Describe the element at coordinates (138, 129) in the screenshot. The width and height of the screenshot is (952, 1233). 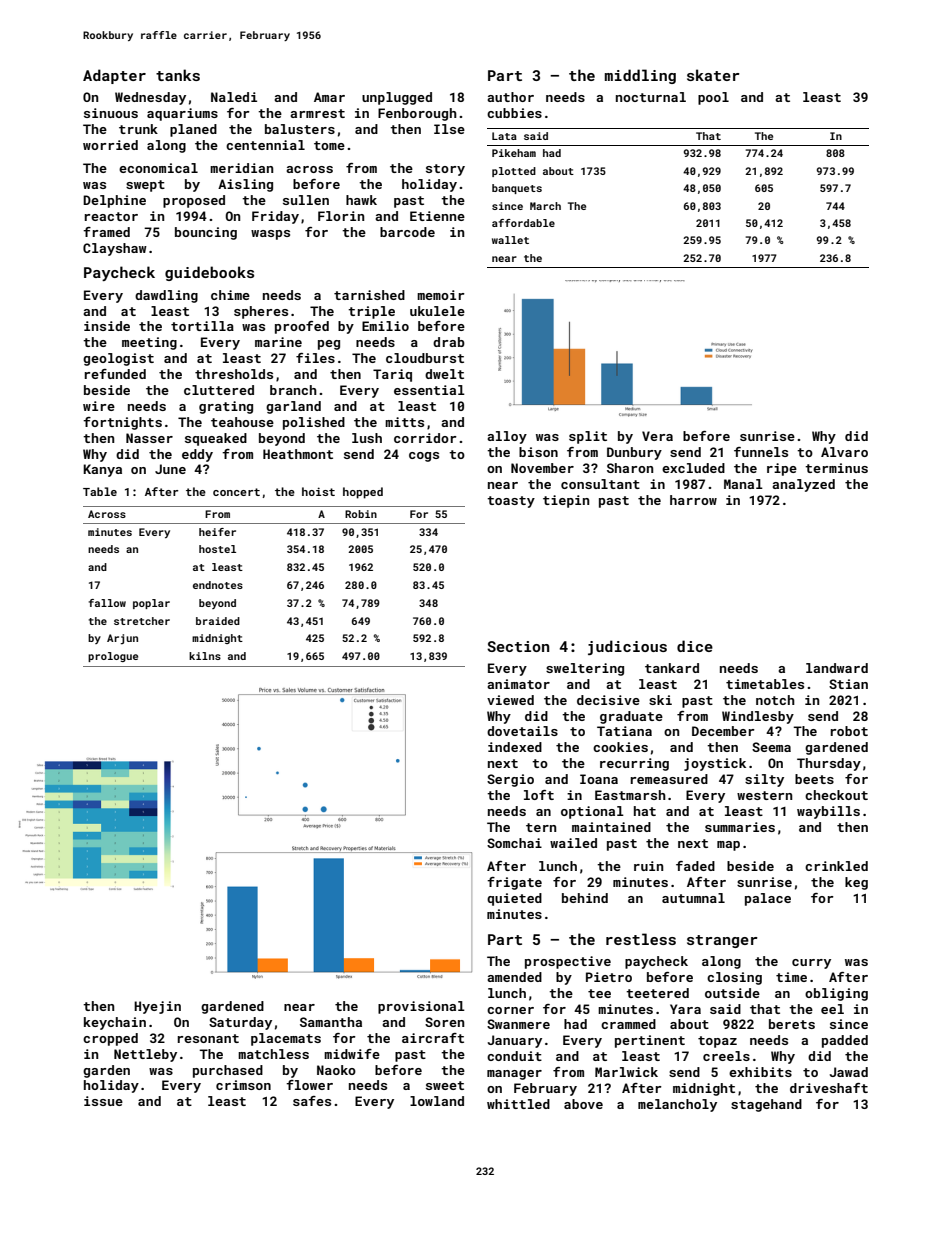
I see `trunk` at that location.
